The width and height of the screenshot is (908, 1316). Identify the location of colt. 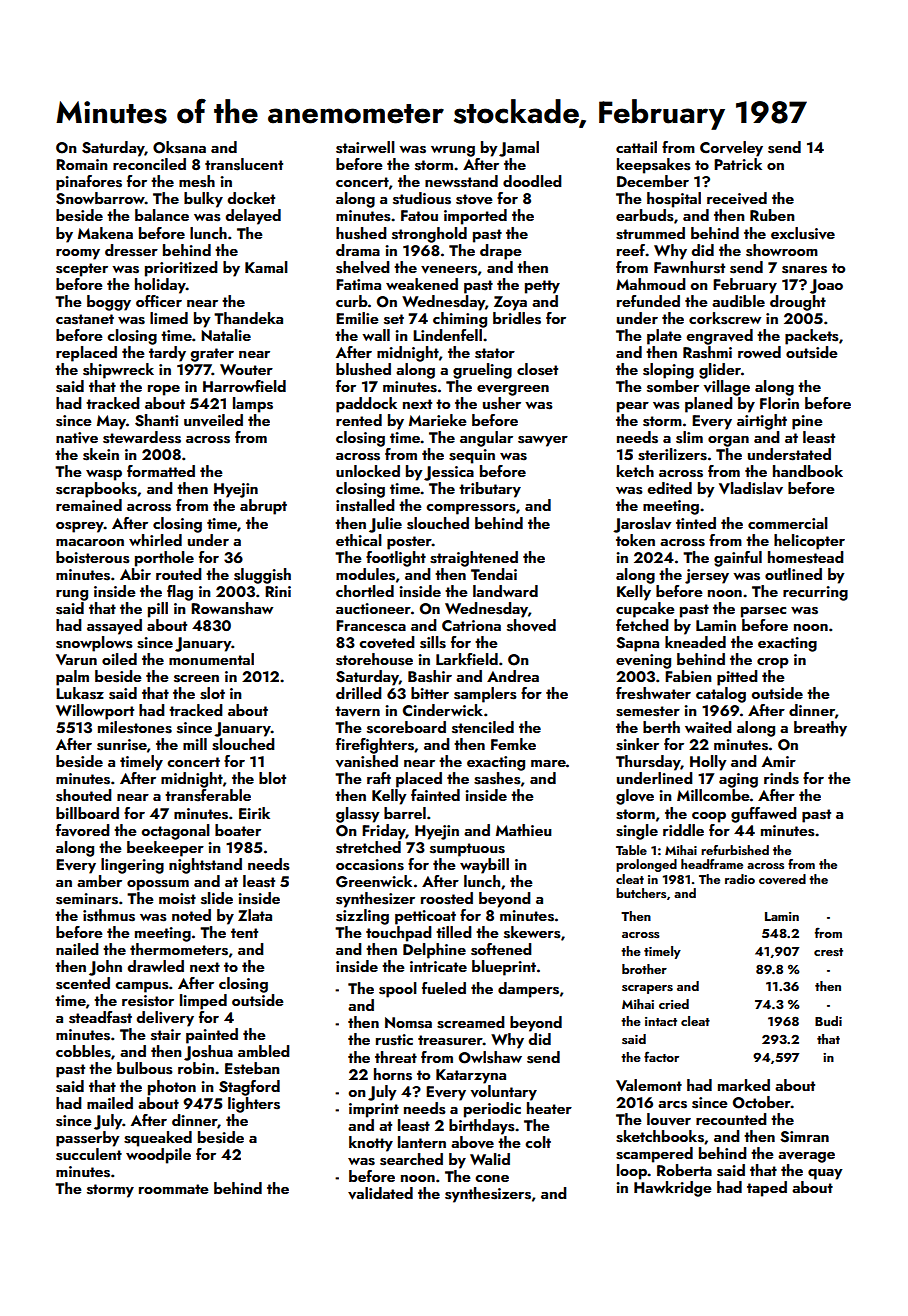
(538, 1142).
